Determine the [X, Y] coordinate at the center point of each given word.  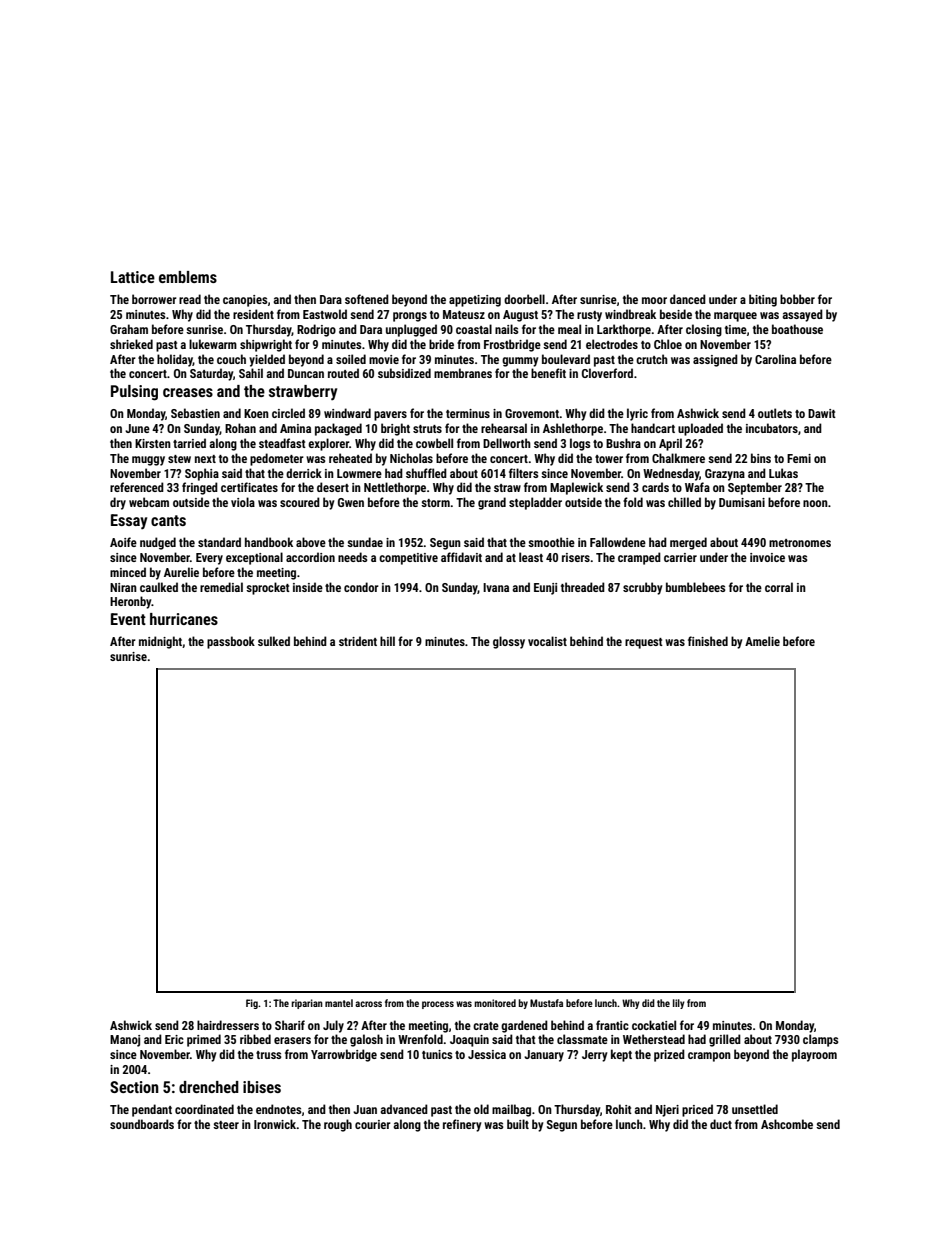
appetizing [475, 301]
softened [367, 299]
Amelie [762, 641]
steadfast [282, 443]
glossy [509, 642]
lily [679, 1004]
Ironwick [275, 1124]
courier [373, 1124]
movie [384, 359]
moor [654, 300]
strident [358, 641]
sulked [274, 641]
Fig [252, 1004]
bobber [797, 299]
